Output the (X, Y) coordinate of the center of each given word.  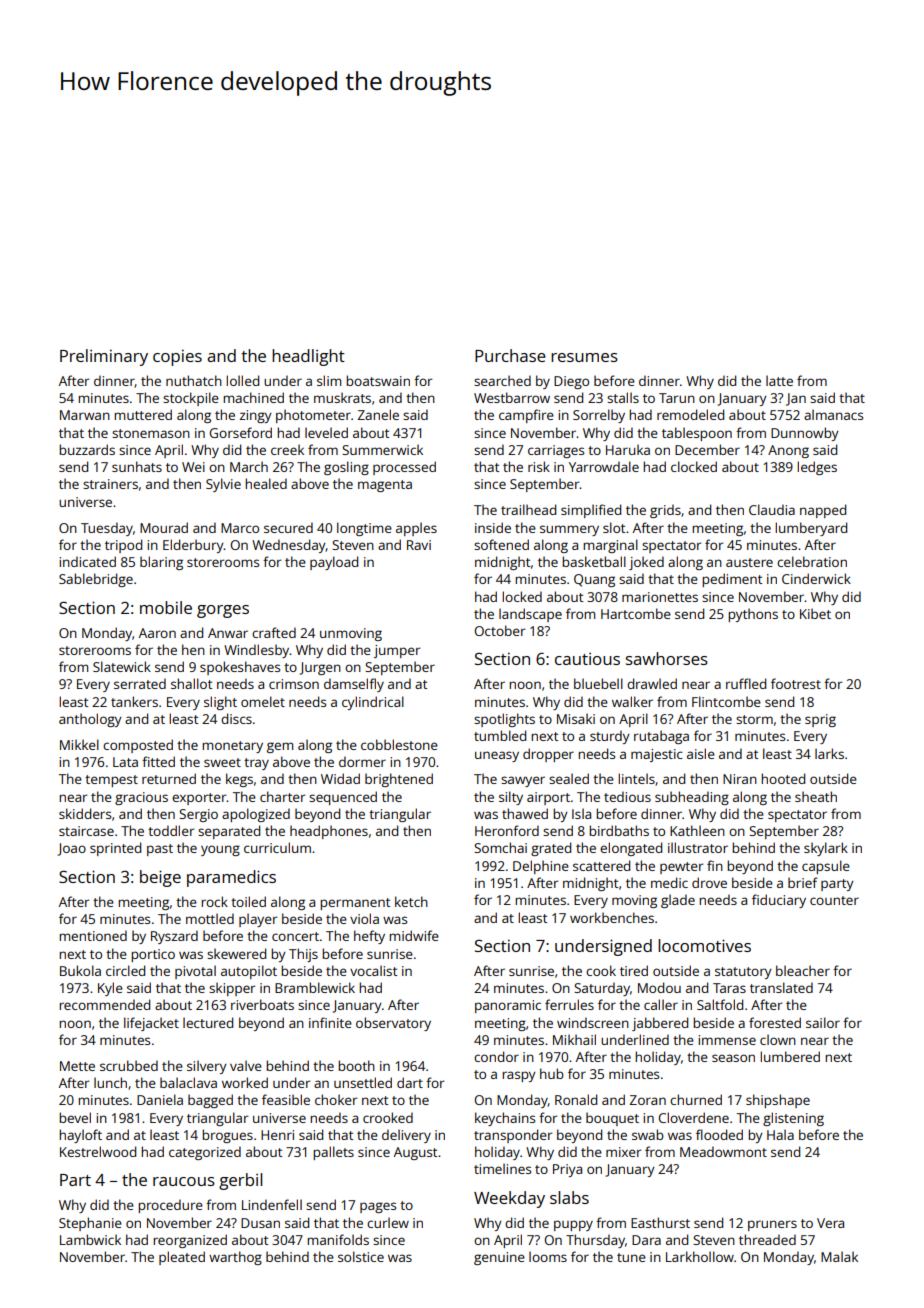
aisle (701, 753)
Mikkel (79, 744)
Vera (830, 1223)
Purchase (510, 355)
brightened (399, 780)
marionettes (660, 597)
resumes (584, 357)
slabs (569, 1197)
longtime (364, 529)
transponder (513, 1136)
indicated (87, 561)
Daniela (160, 1099)
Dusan (260, 1223)
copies (177, 357)
